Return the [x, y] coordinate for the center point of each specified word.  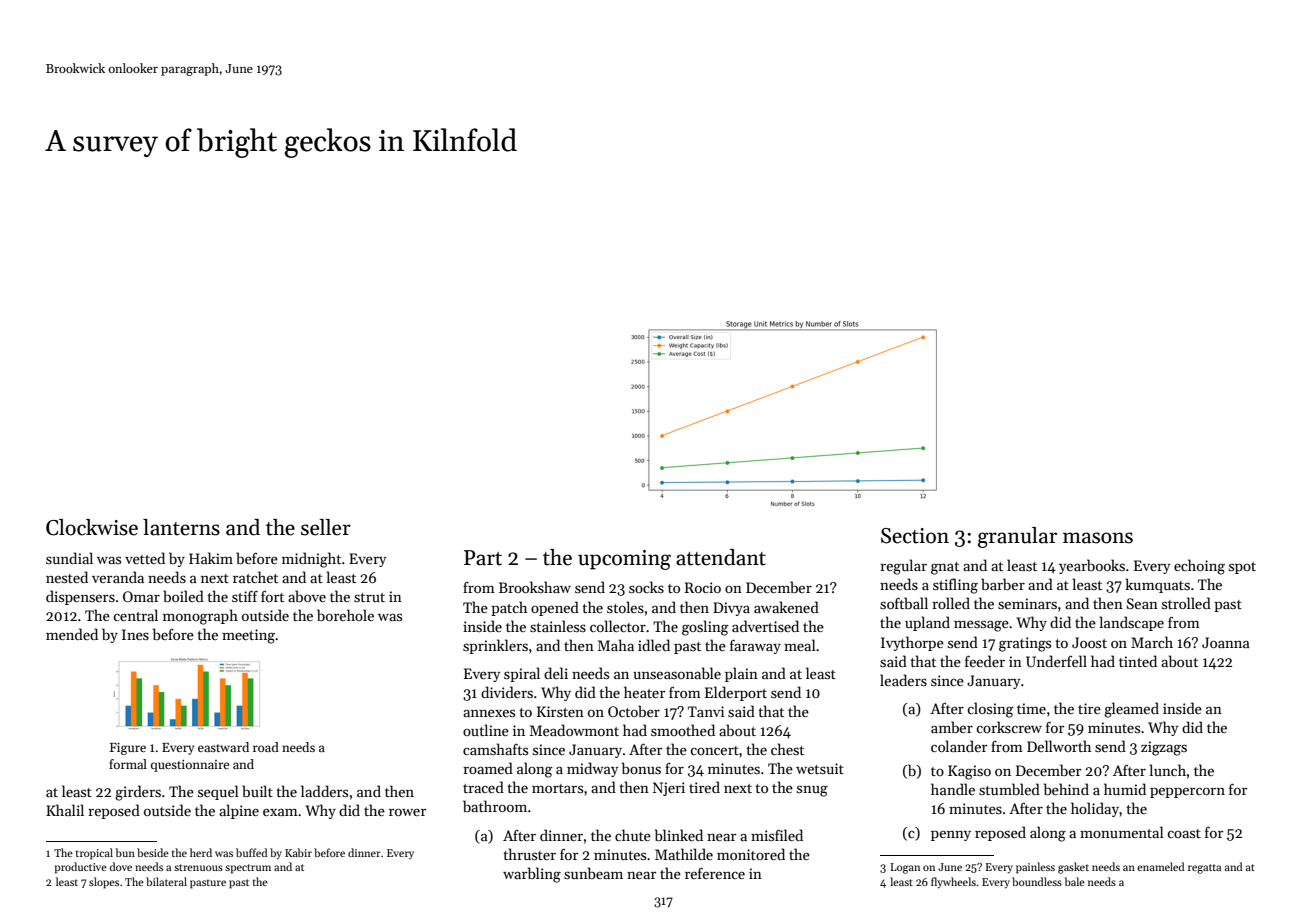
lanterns [181, 527]
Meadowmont [574, 730]
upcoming [624, 560]
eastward [223, 747]
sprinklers [495, 646]
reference [715, 873]
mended [72, 634]
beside [153, 852]
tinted [1138, 661]
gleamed [1131, 710]
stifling [955, 586]
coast [1184, 833]
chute [633, 835]
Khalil [65, 810]
